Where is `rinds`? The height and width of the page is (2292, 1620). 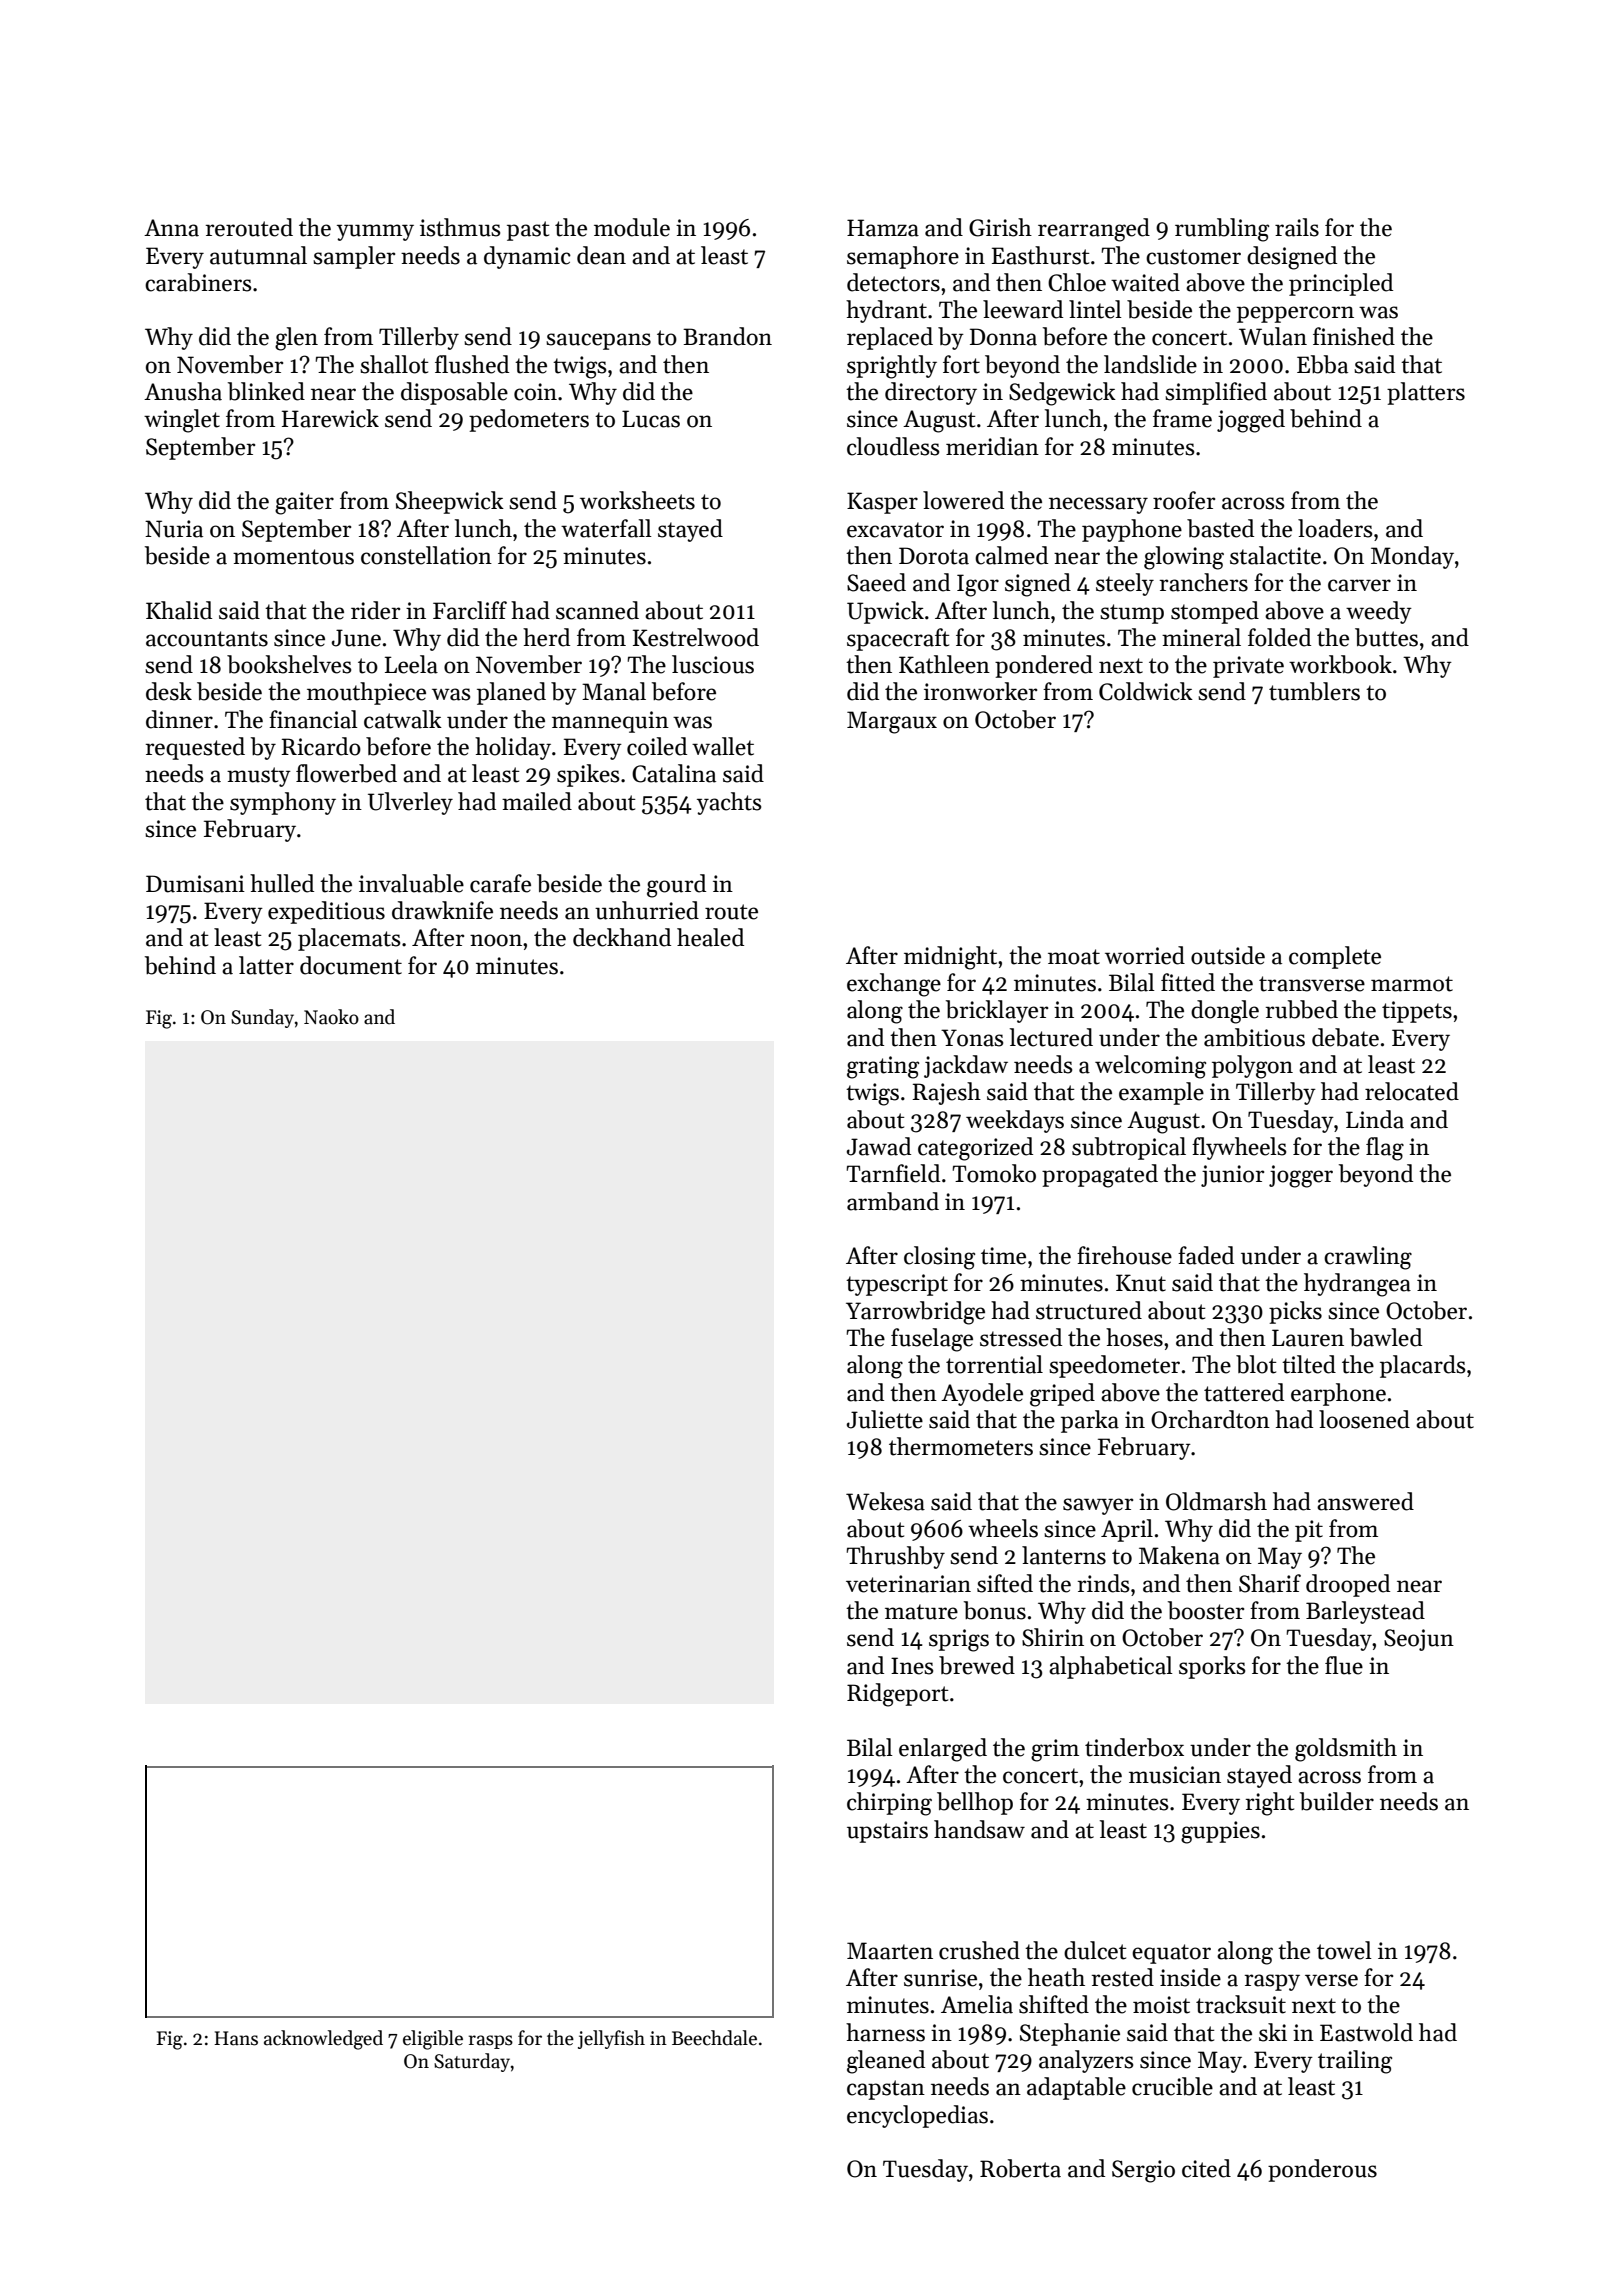 rinds is located at coordinates (1103, 1583).
